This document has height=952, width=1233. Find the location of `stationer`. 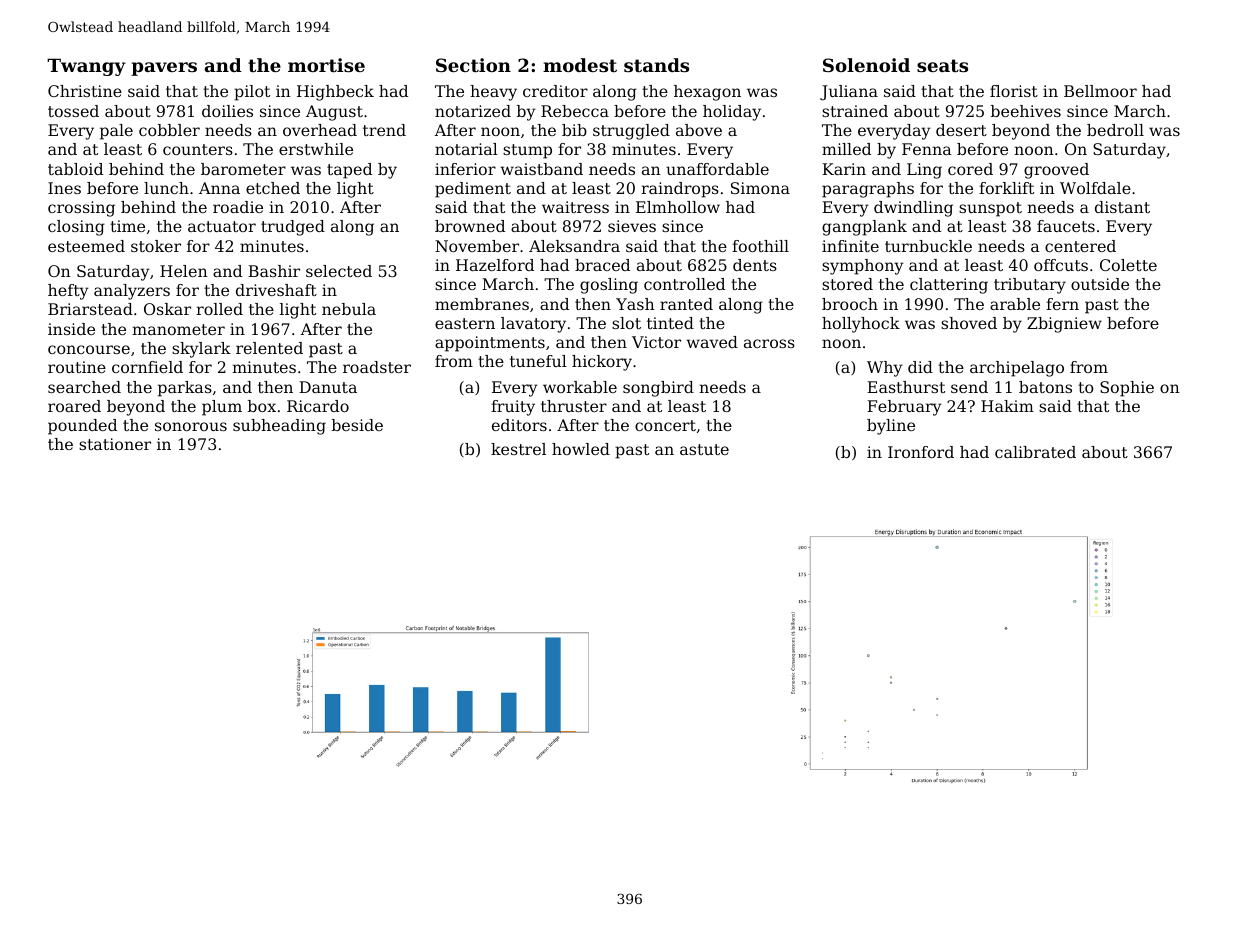

stationer is located at coordinates (115, 444).
